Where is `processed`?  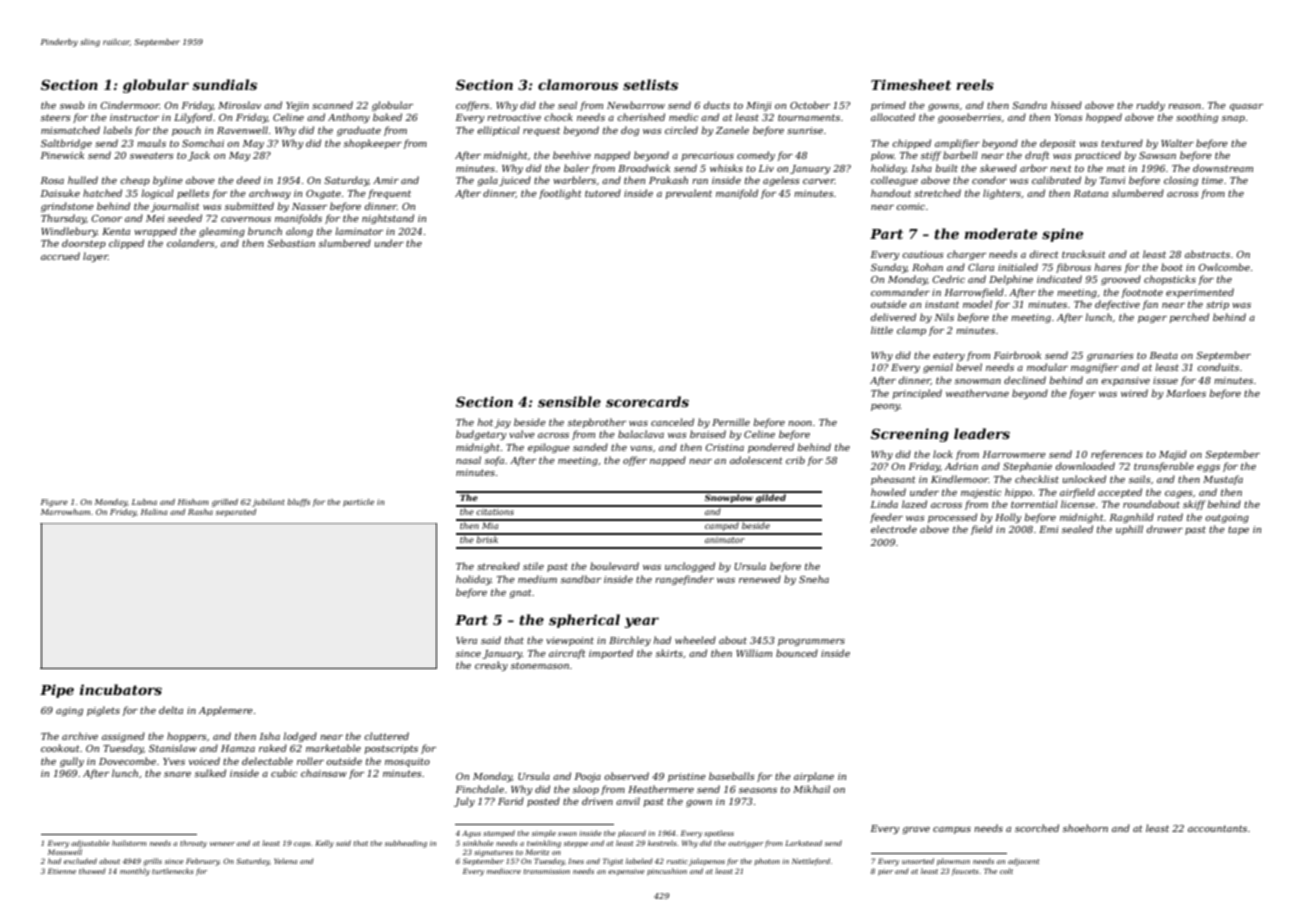 processed is located at coordinates (952, 518).
